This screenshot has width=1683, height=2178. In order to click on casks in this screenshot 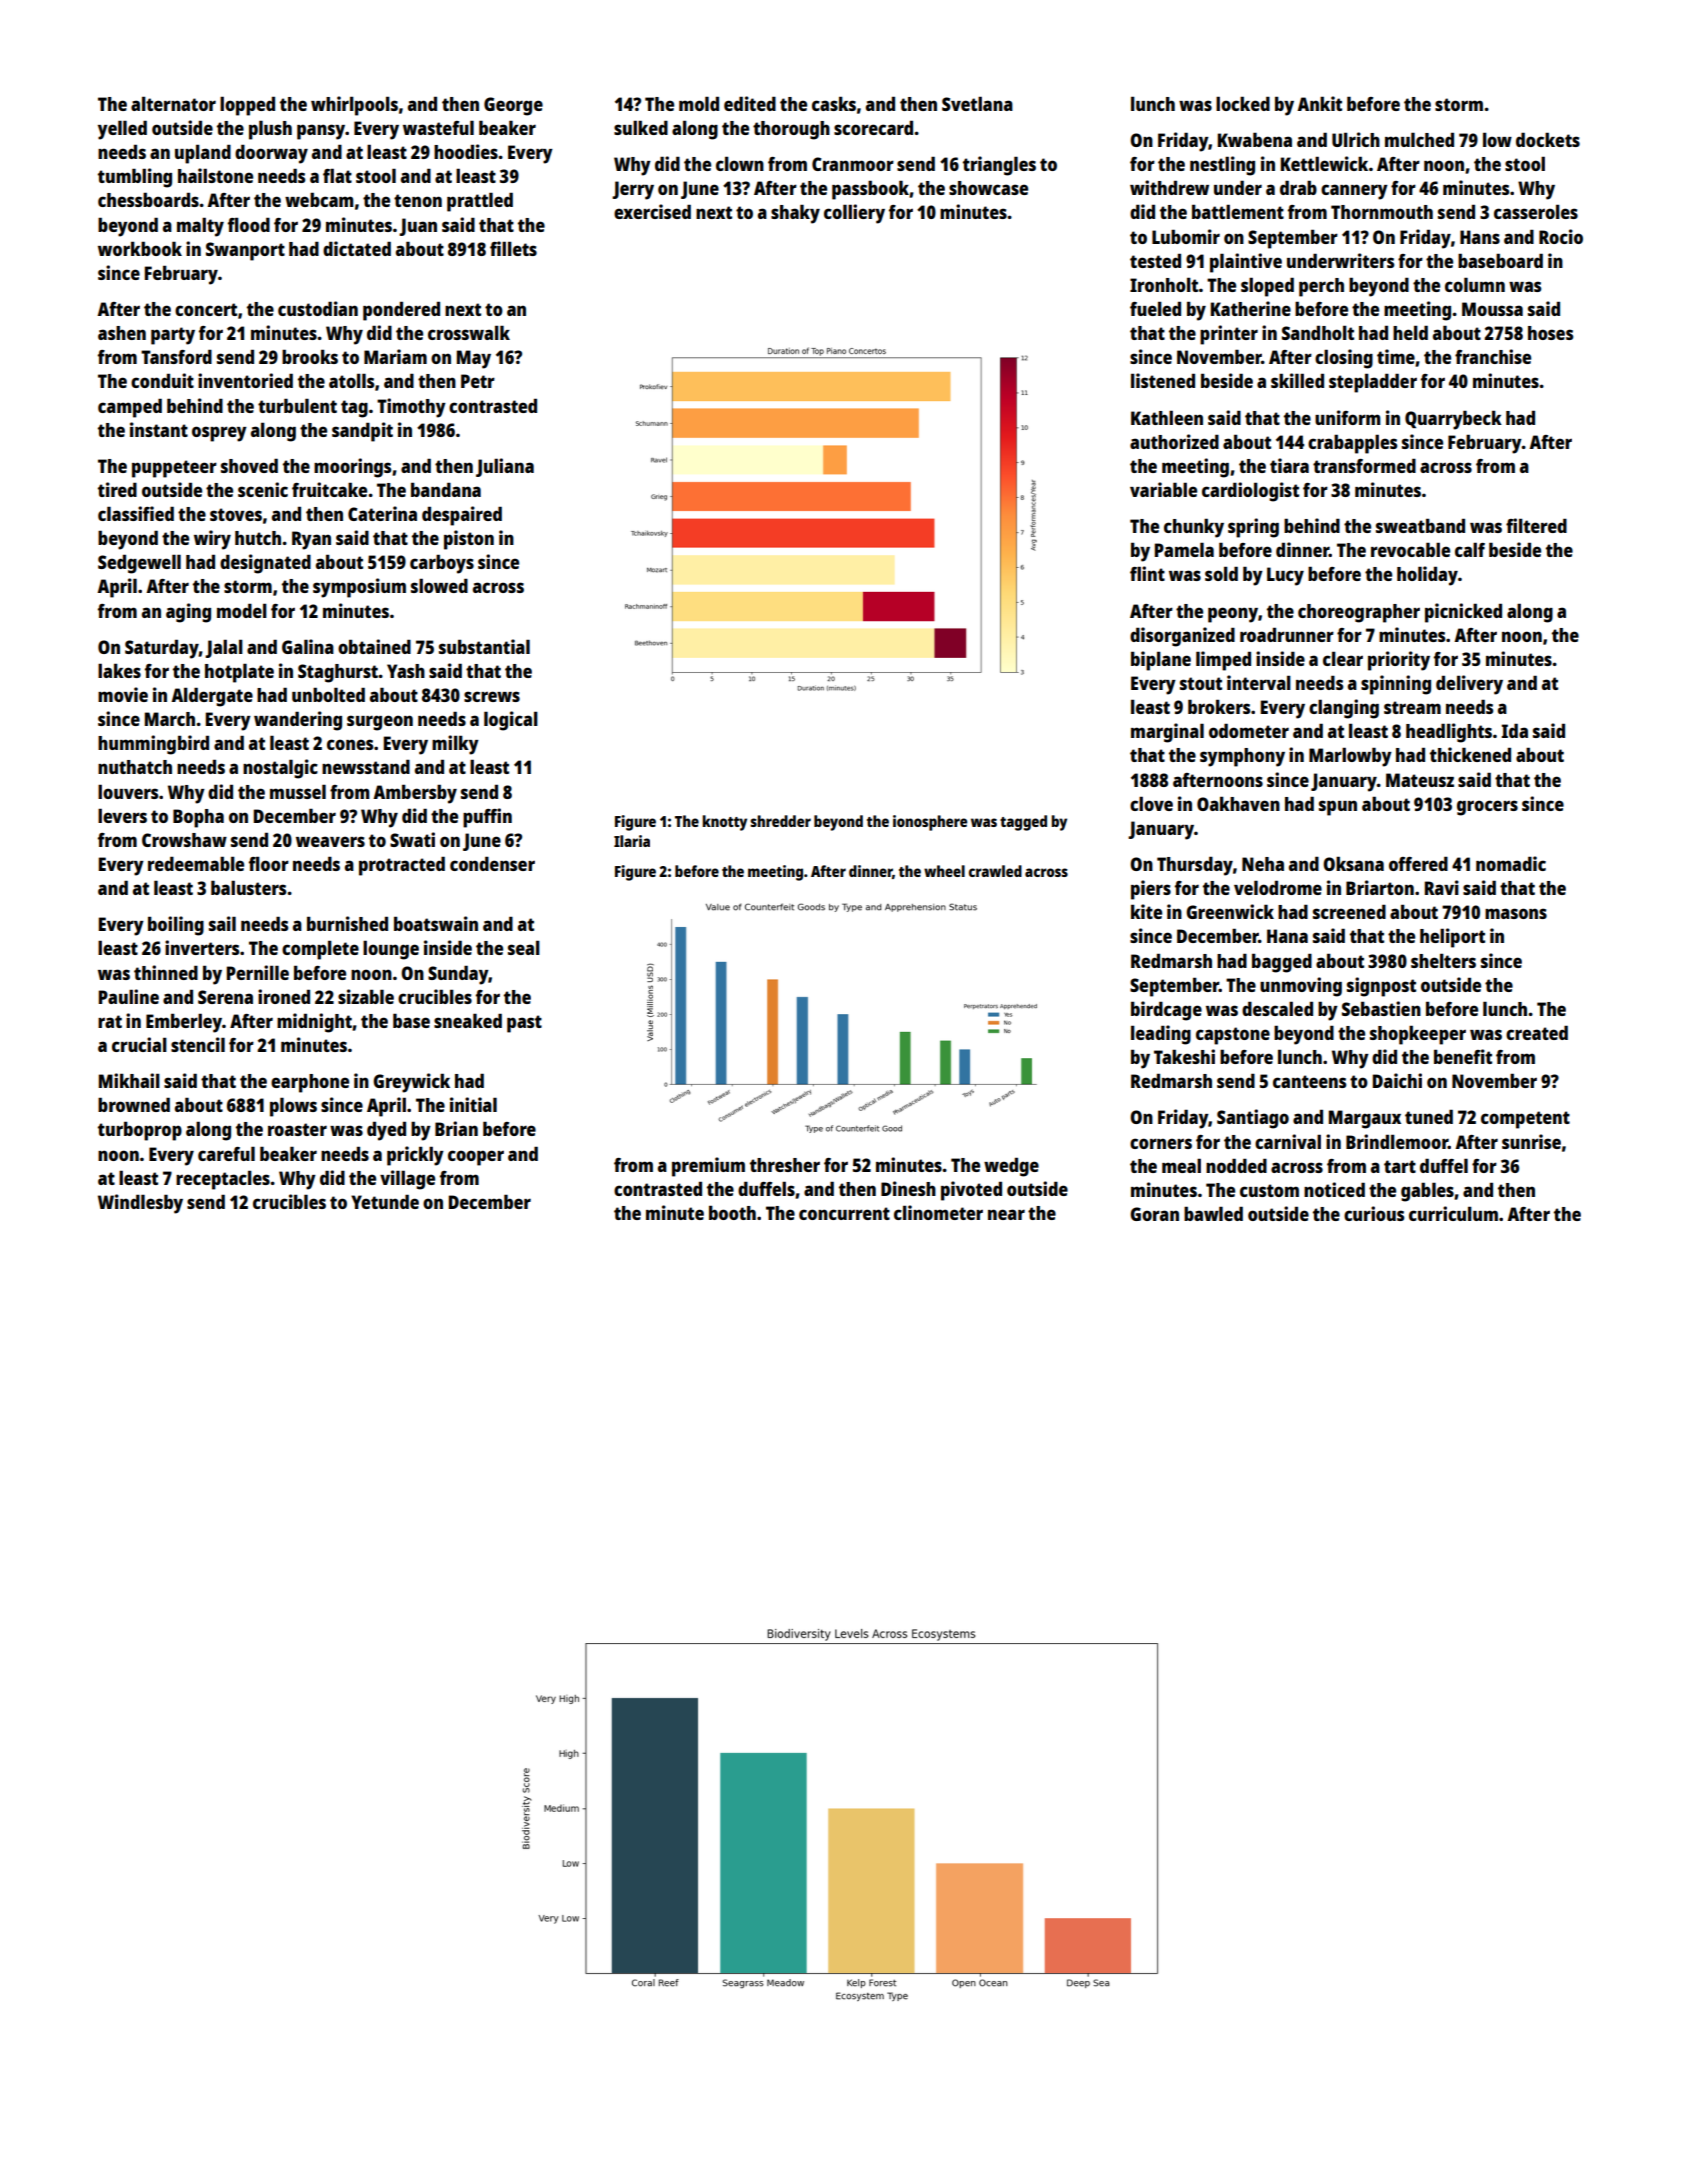, I will do `click(834, 103)`.
